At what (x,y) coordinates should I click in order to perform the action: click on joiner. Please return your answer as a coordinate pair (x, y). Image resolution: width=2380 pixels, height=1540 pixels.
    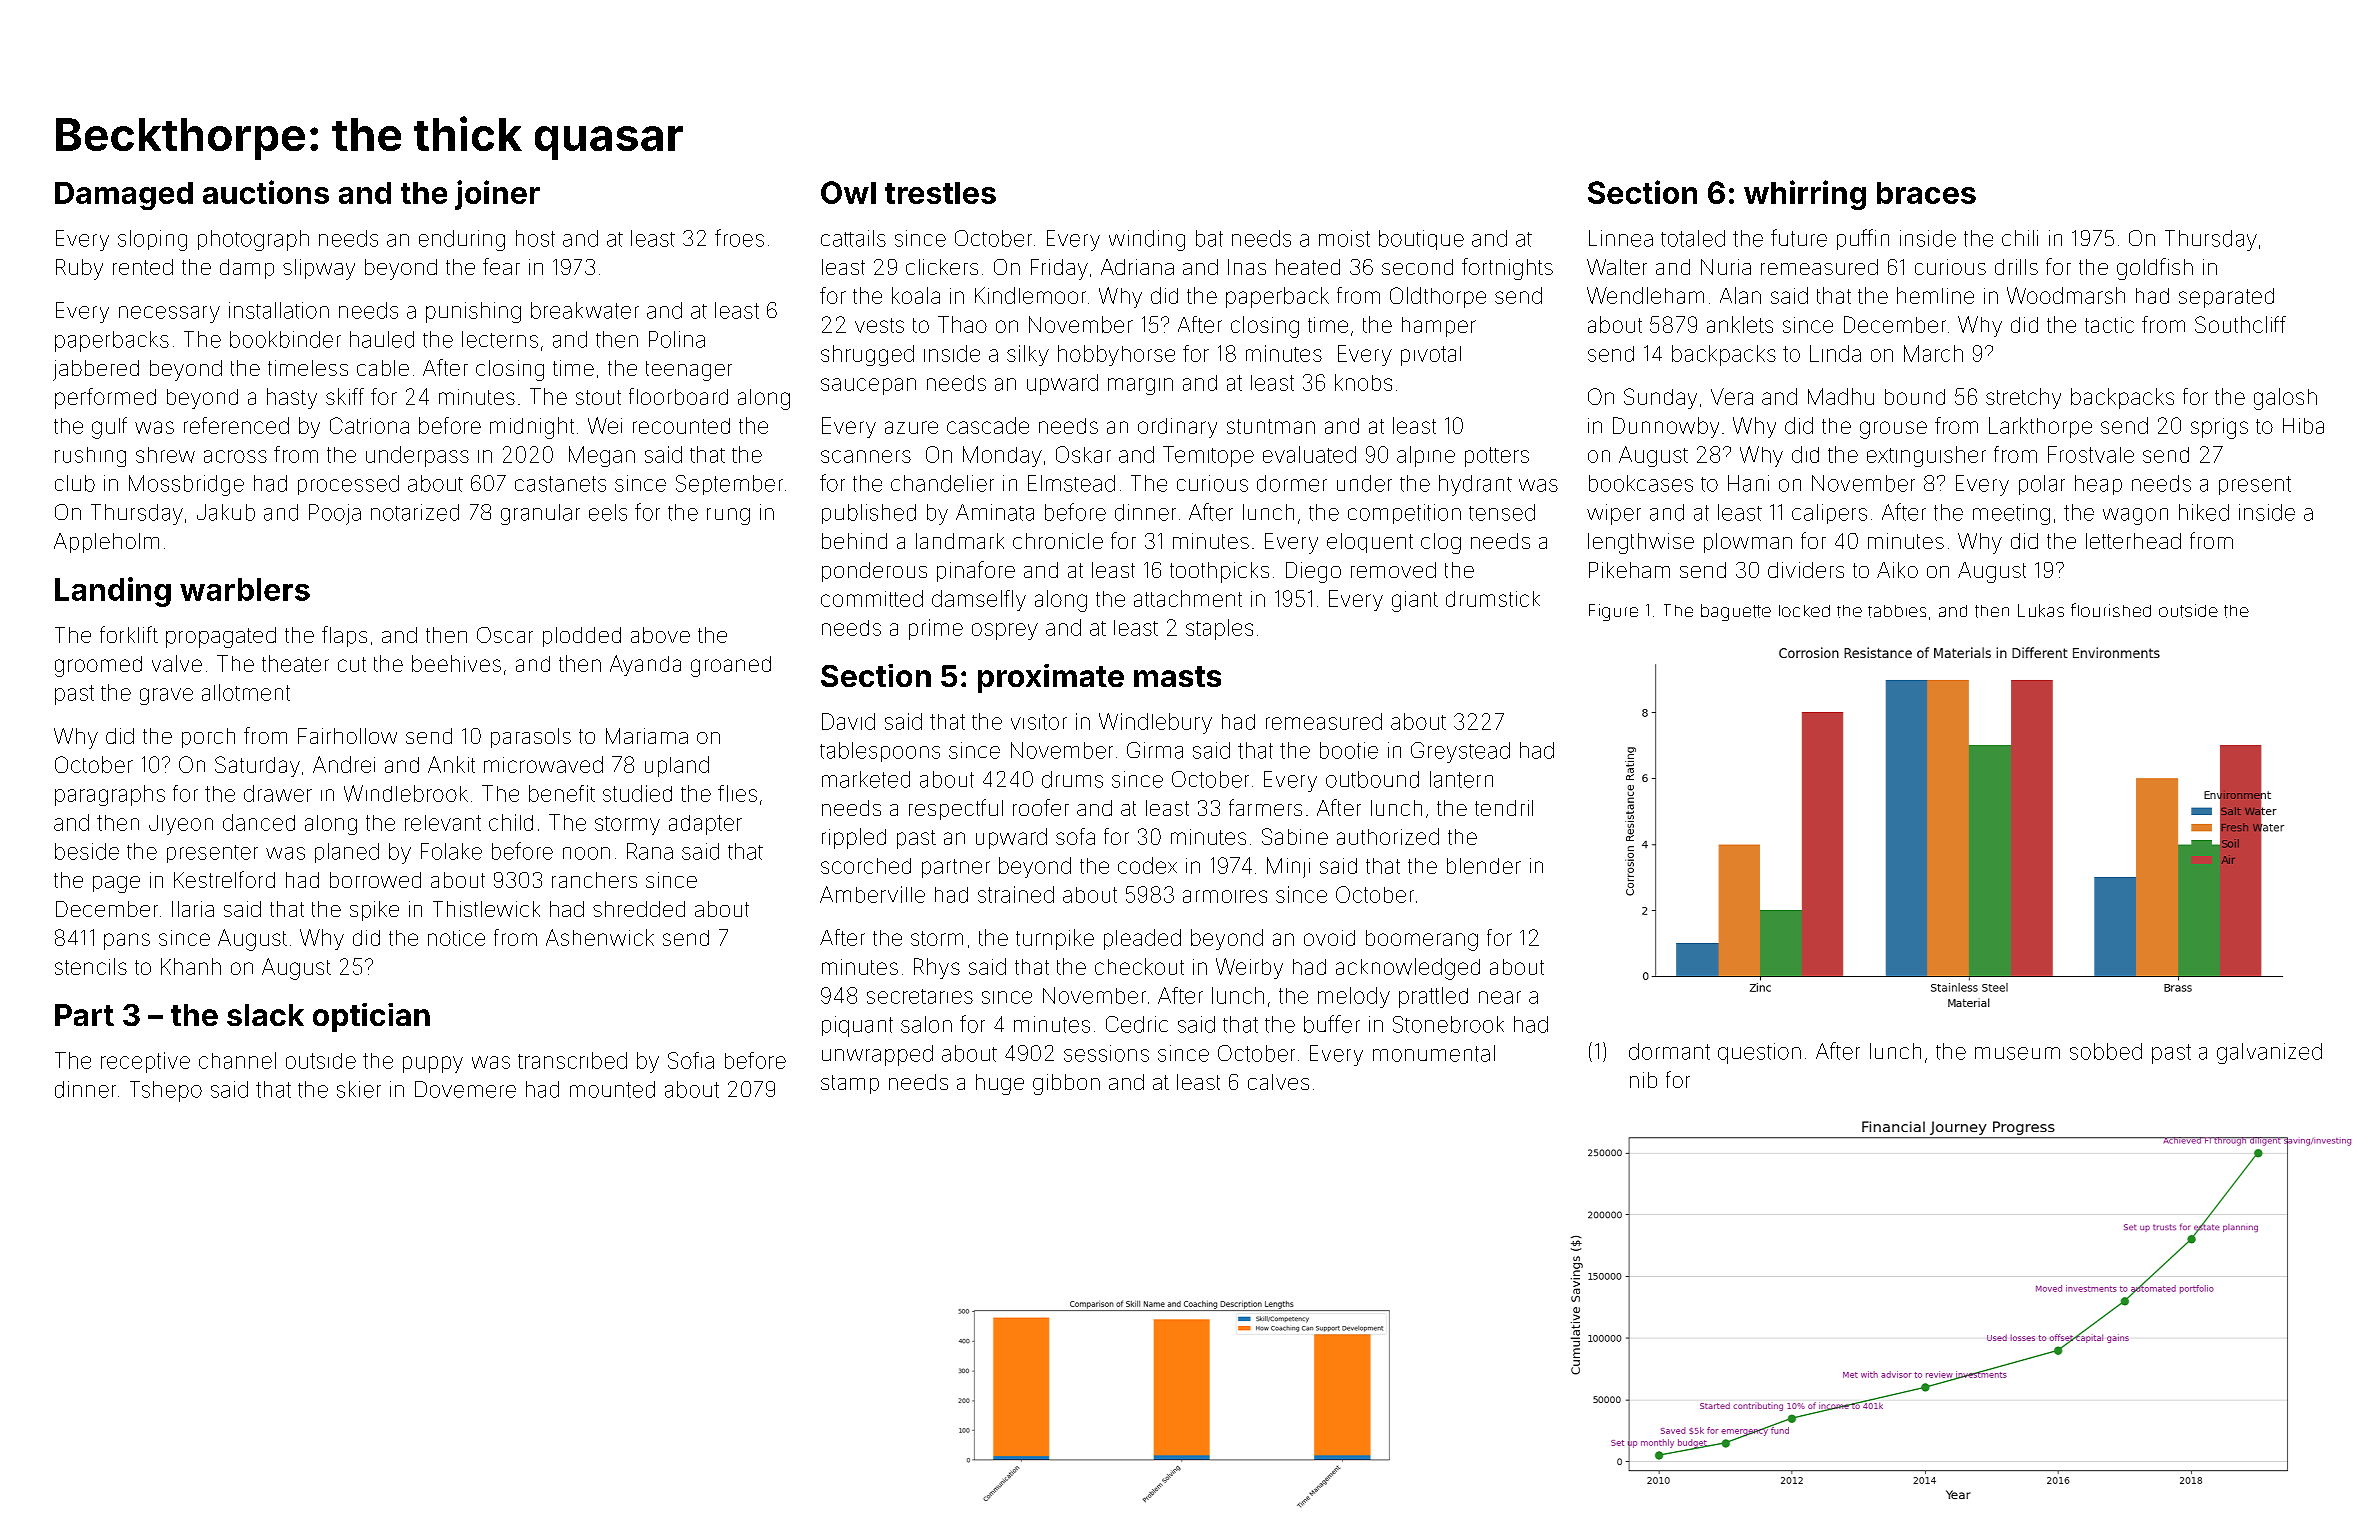
    Looking at the image, I should click on (497, 195).
